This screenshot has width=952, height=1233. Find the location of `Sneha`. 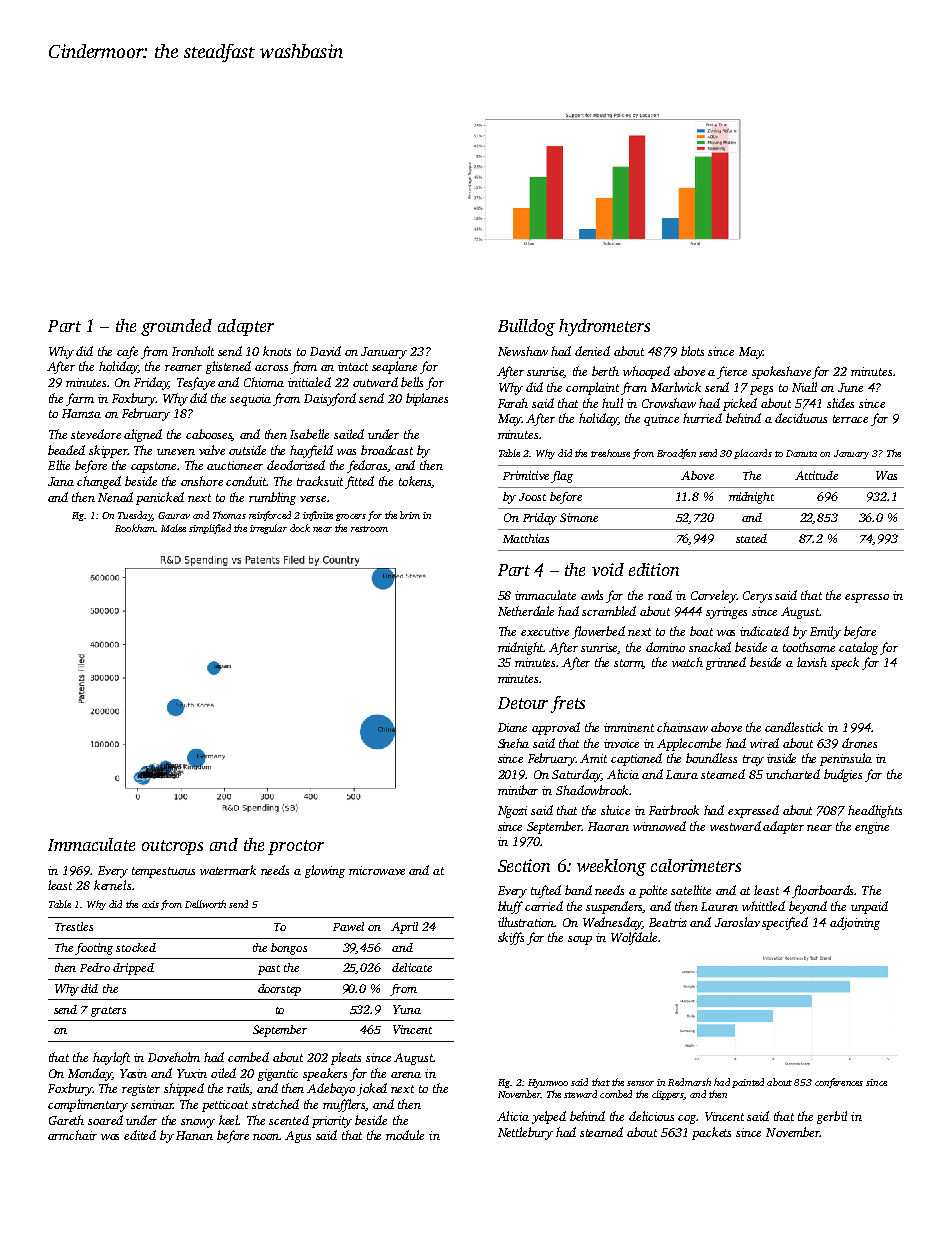

Sneha is located at coordinates (513, 743).
